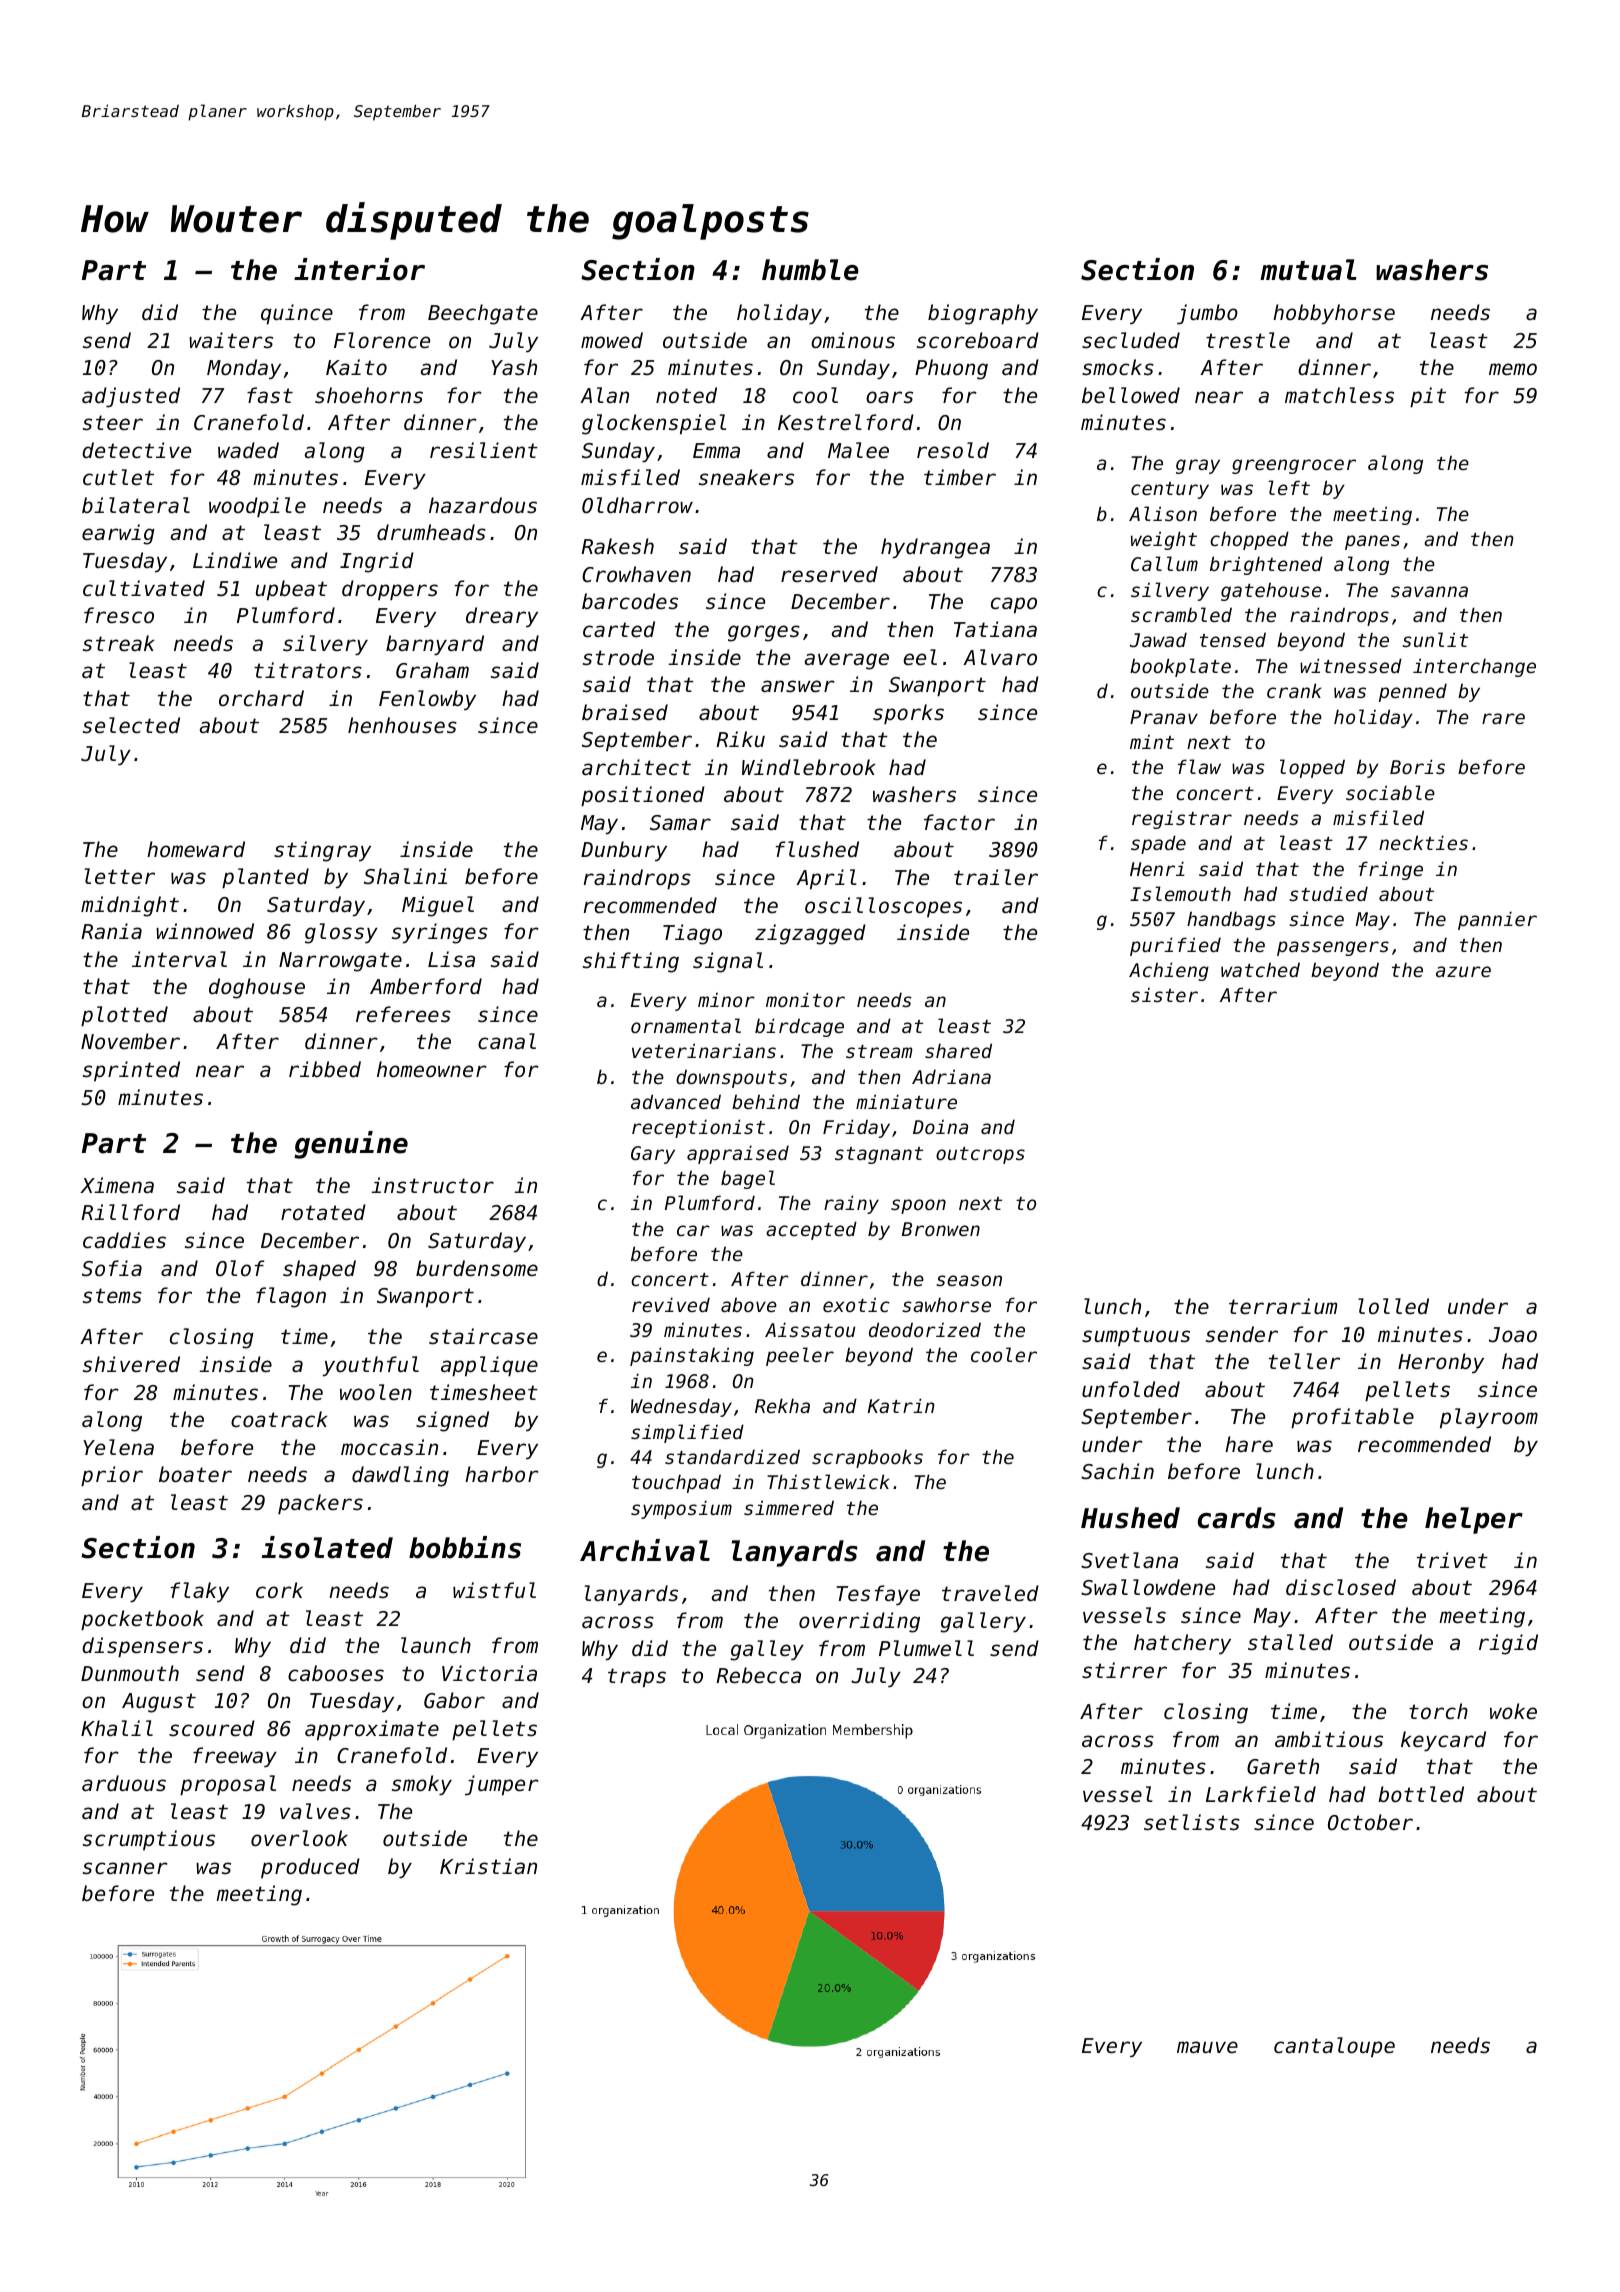 The image size is (1620, 2292). What do you see at coordinates (810, 270) in the screenshot?
I see `humble` at bounding box center [810, 270].
